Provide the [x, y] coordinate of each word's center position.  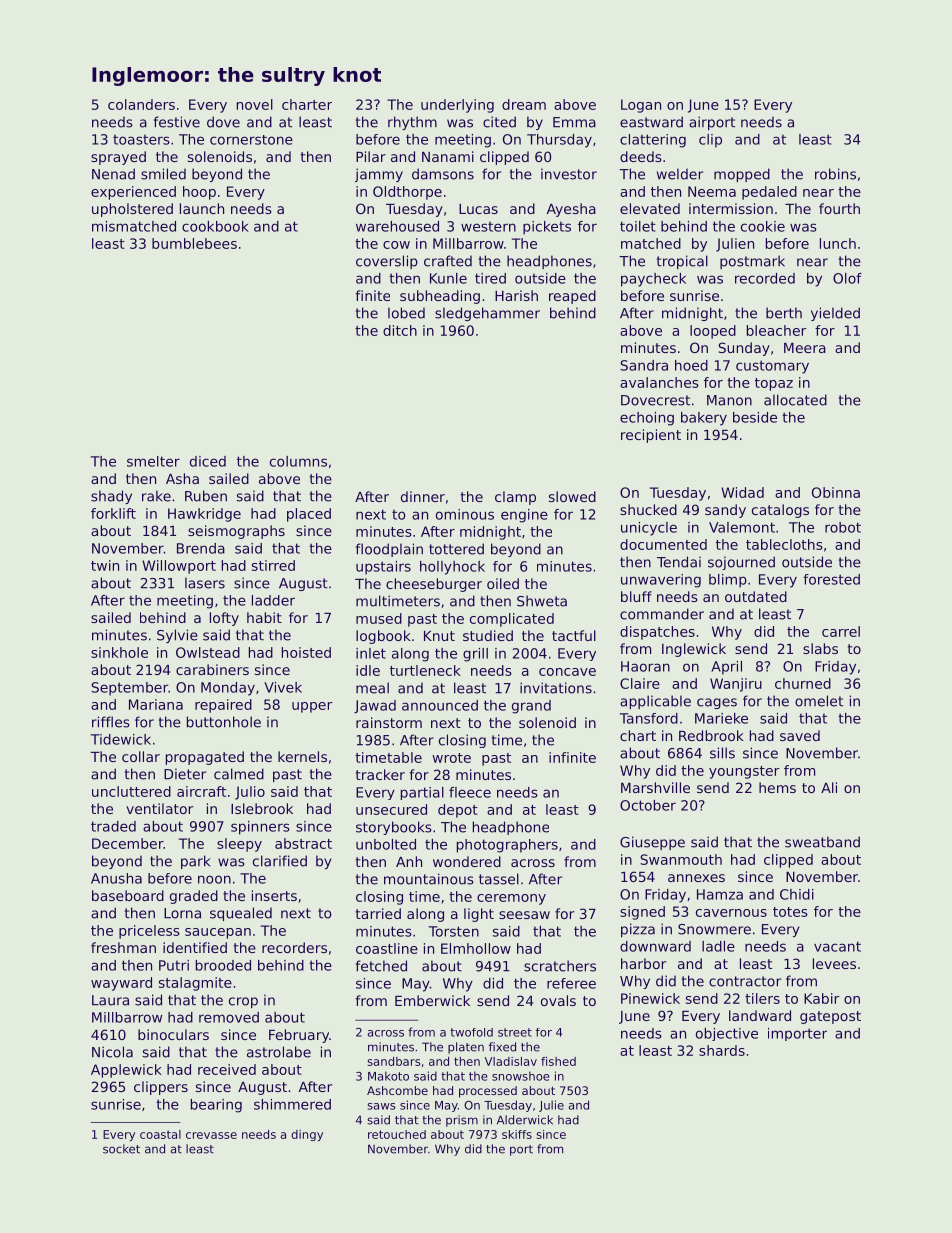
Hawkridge [204, 515]
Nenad [113, 174]
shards [722, 1050]
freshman [123, 947]
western [488, 227]
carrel [841, 631]
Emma [574, 122]
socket [121, 1149]
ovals [558, 1000]
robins [835, 174]
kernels [302, 756]
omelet [819, 701]
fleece [470, 792]
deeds [641, 156]
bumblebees [194, 243]
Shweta [542, 601]
